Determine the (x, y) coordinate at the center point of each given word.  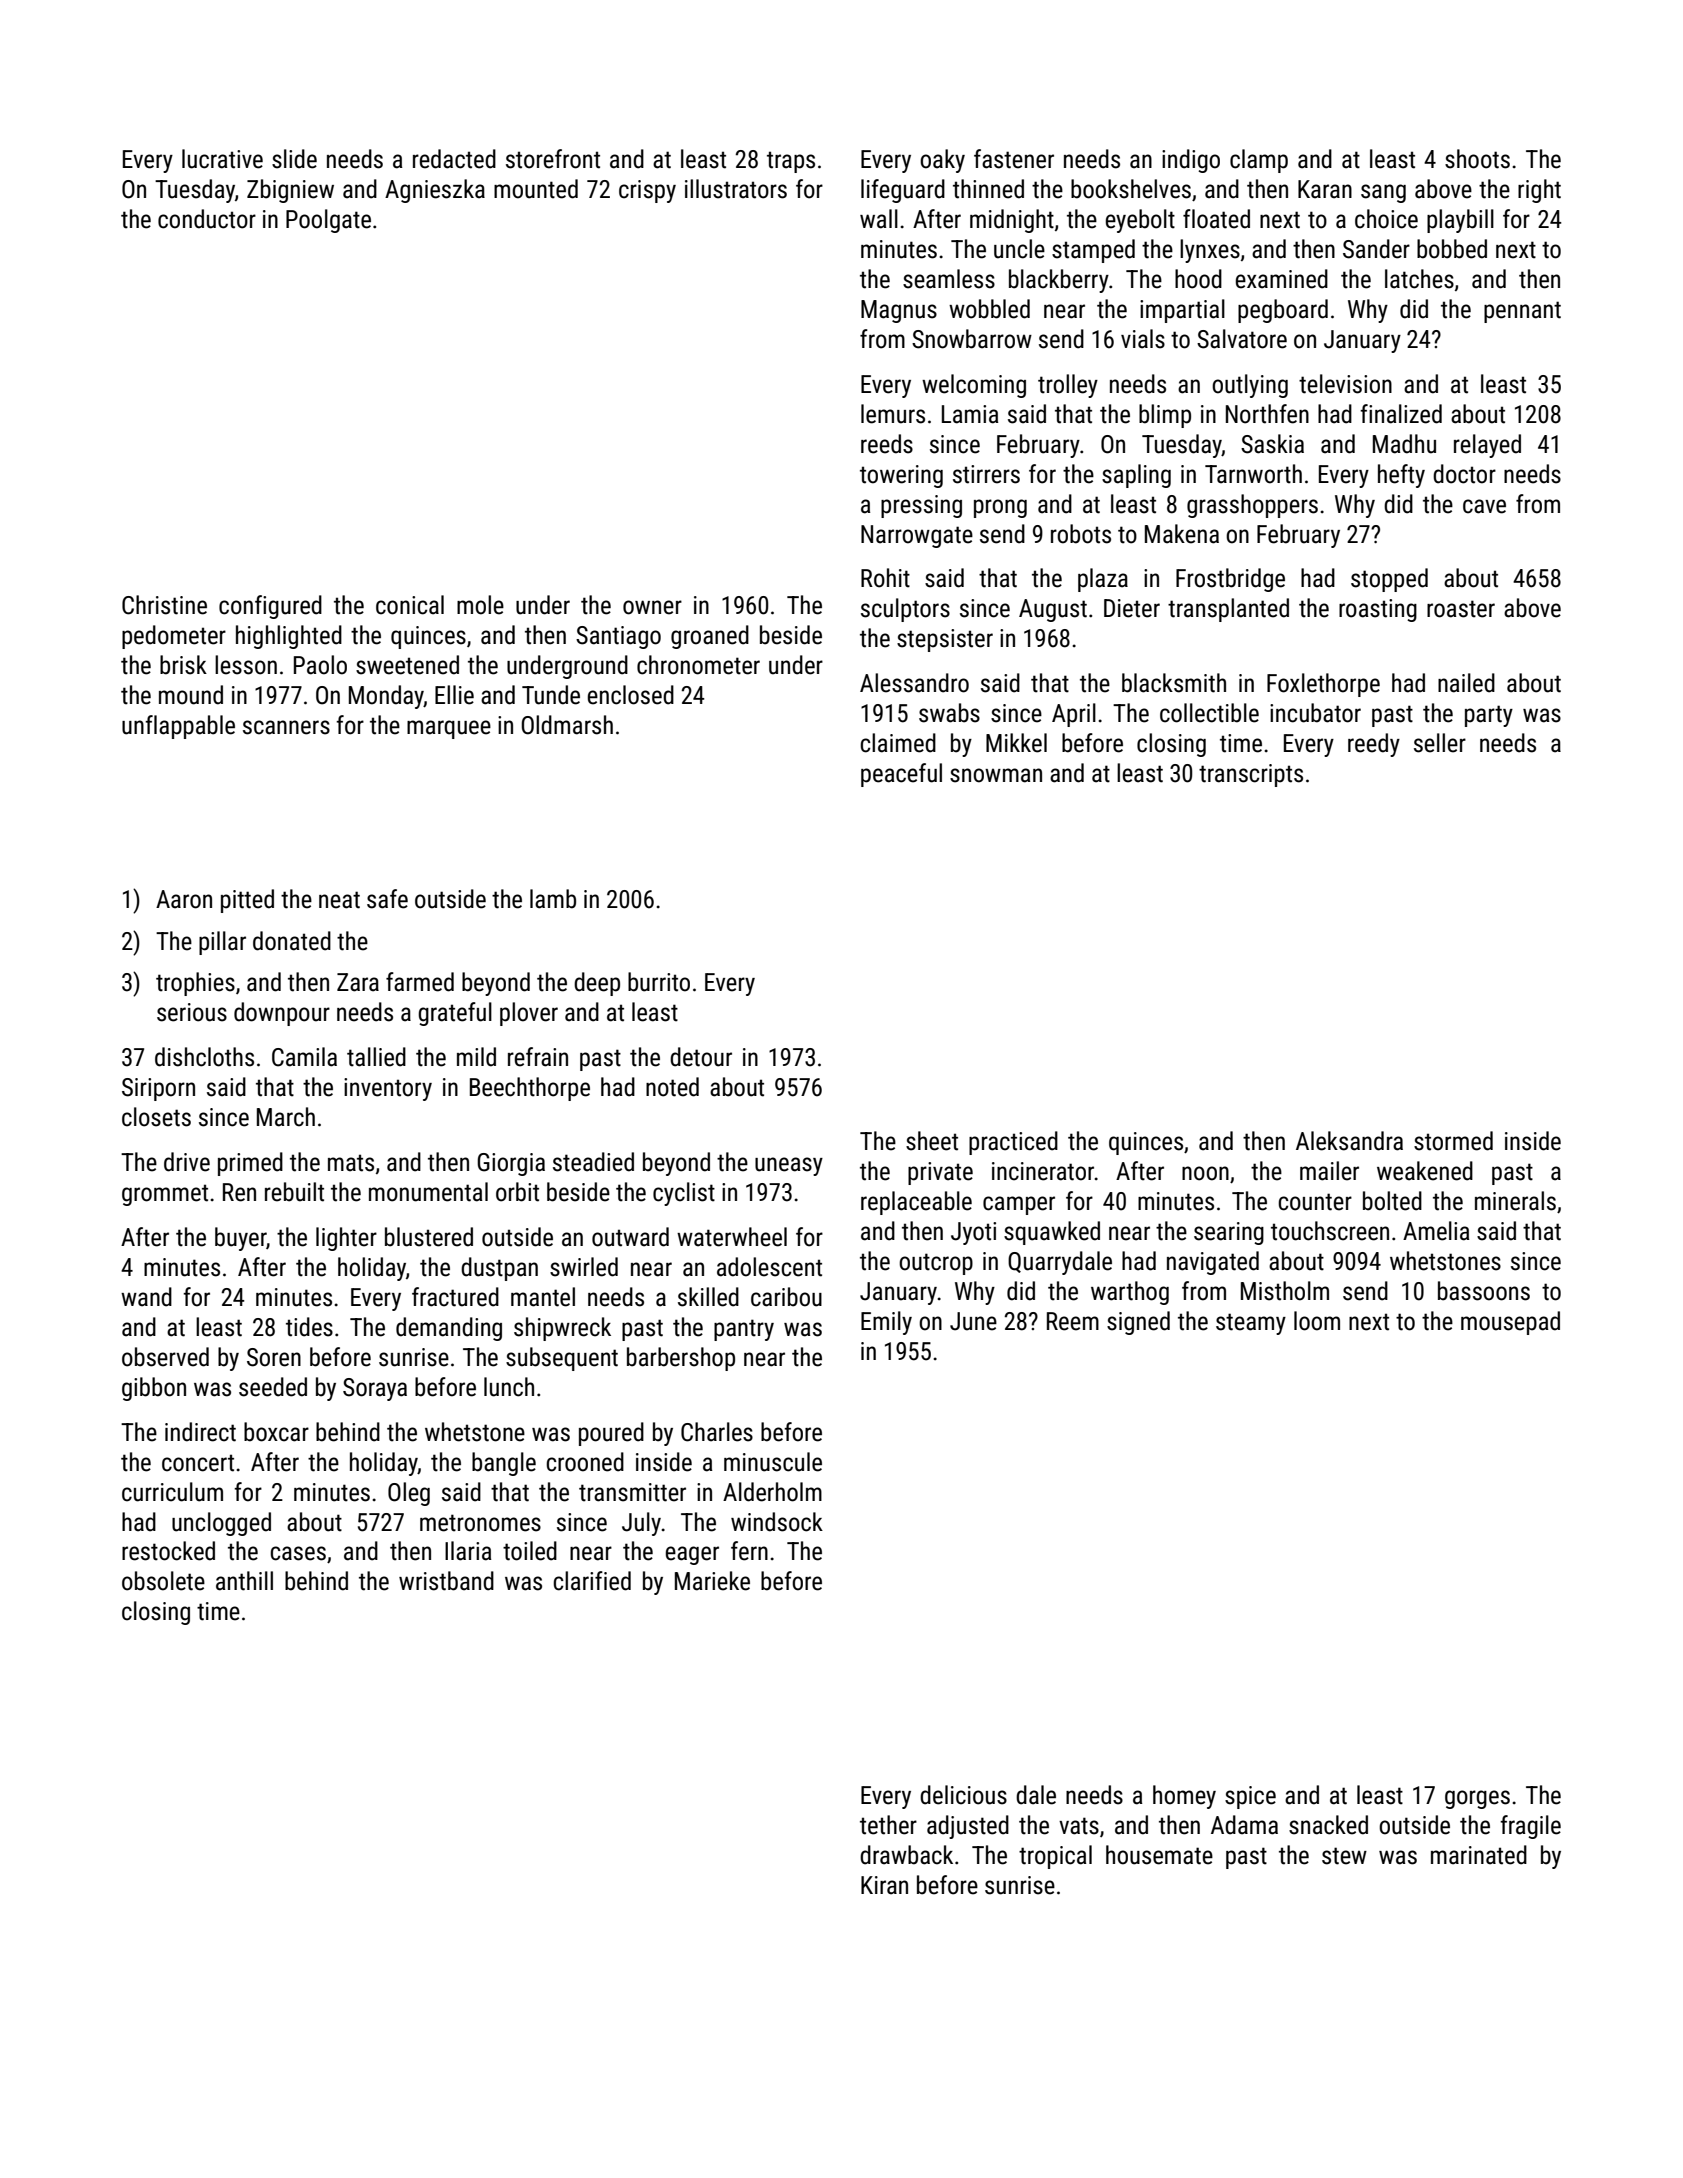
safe (387, 899)
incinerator (1043, 1171)
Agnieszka (435, 191)
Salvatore (1242, 339)
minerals (1515, 1201)
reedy (1374, 745)
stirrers (986, 474)
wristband (446, 1581)
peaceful (901, 775)
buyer (240, 1239)
